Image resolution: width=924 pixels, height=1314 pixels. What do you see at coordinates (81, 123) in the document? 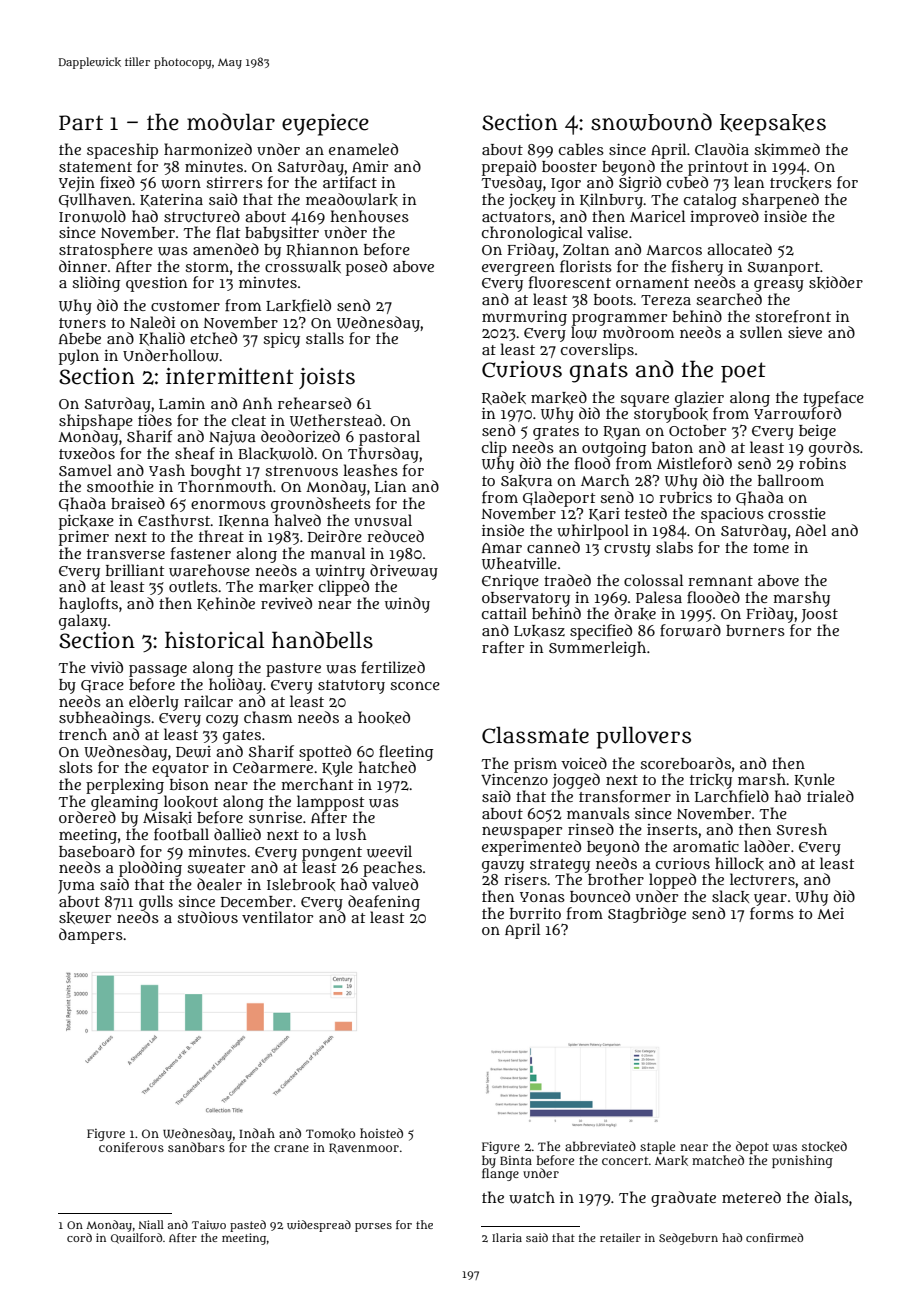
I see `Part` at bounding box center [81, 123].
